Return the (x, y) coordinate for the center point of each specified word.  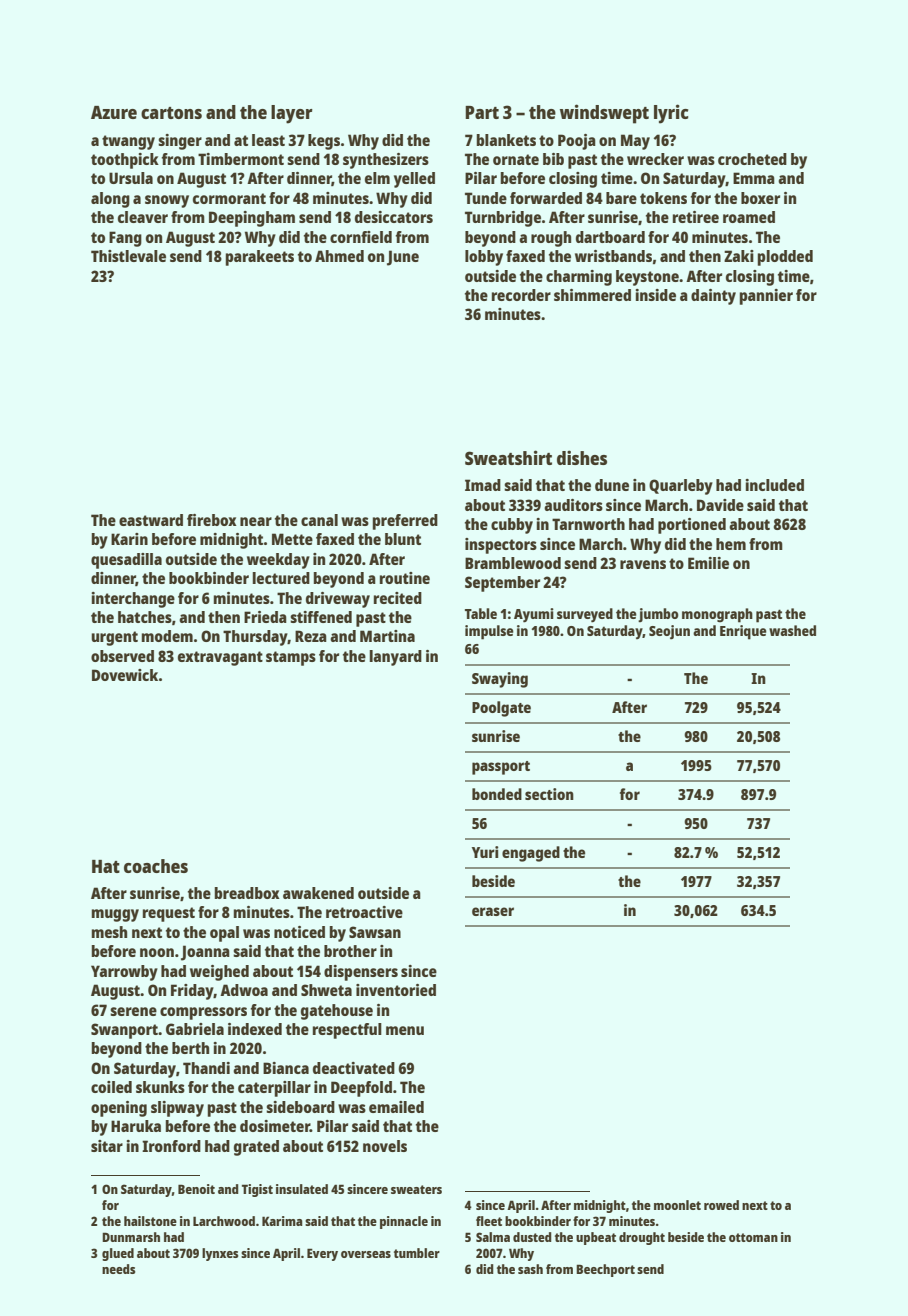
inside (656, 295)
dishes (582, 457)
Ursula (131, 178)
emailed (396, 1107)
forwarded (546, 198)
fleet (489, 1221)
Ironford (171, 1146)
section (549, 794)
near (256, 521)
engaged (531, 854)
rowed (721, 1205)
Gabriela (195, 1029)
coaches (156, 866)
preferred (405, 522)
